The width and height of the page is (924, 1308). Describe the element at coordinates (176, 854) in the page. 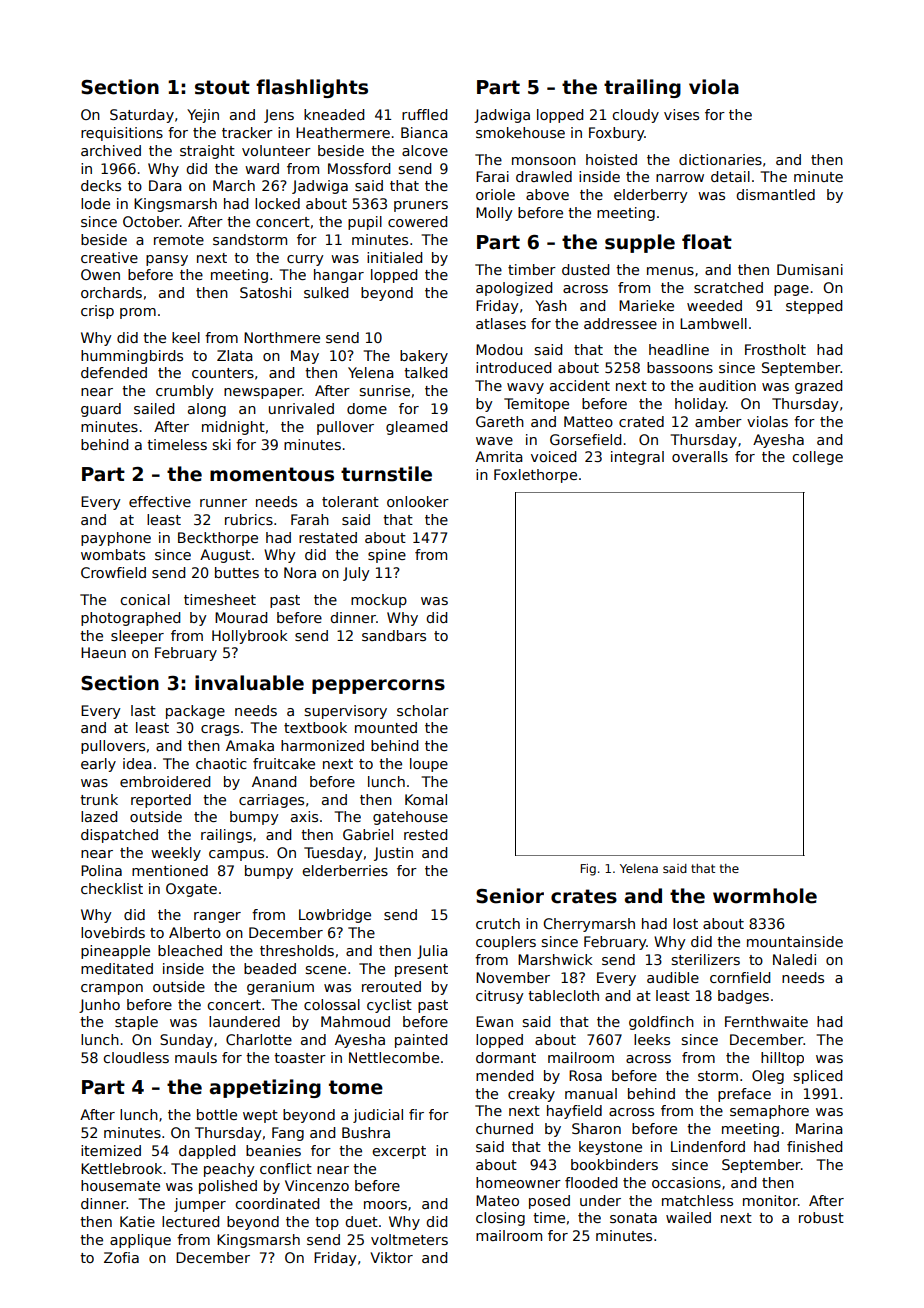

I see `weekly` at that location.
